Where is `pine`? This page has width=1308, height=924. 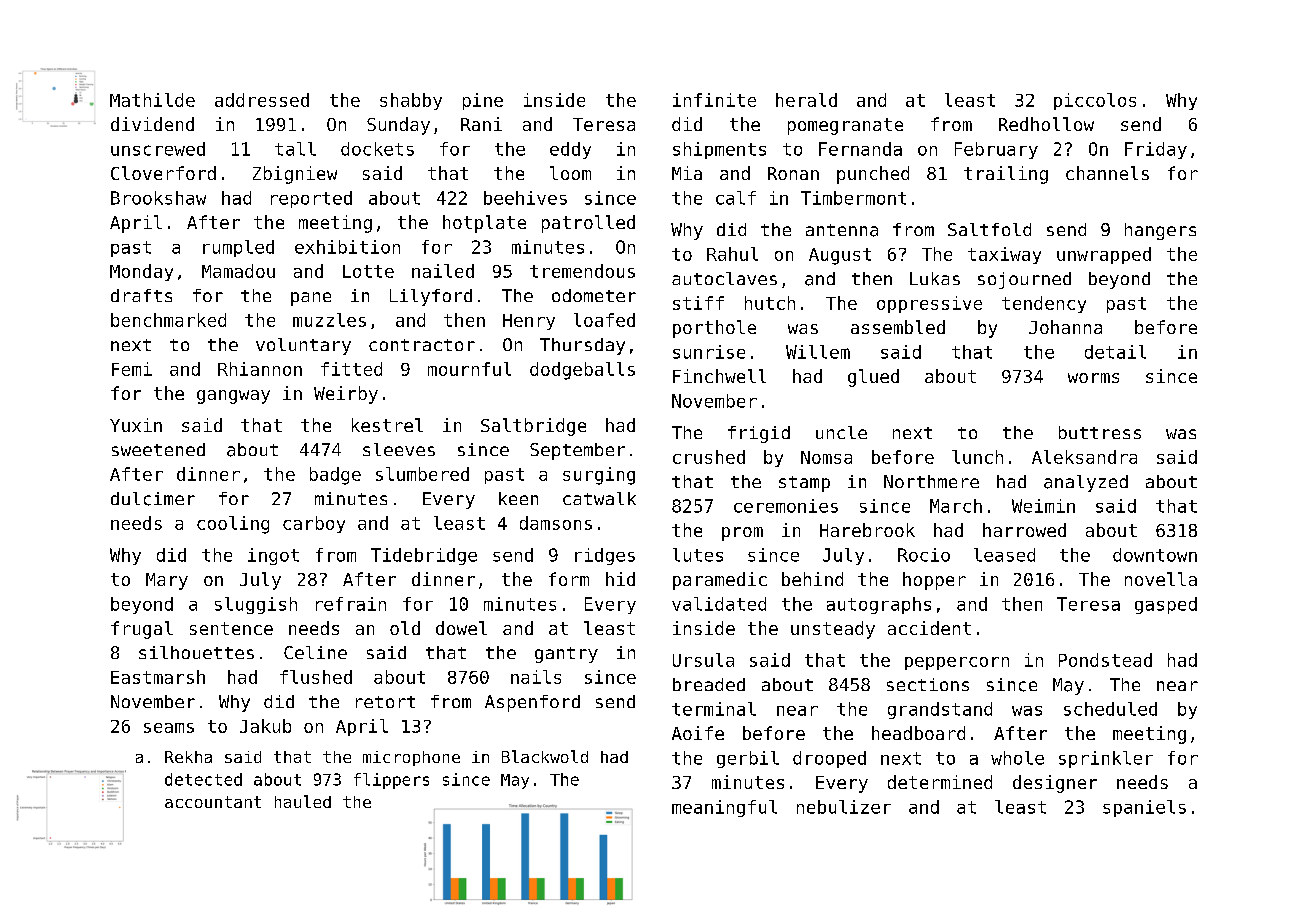
pine is located at coordinates (483, 101).
